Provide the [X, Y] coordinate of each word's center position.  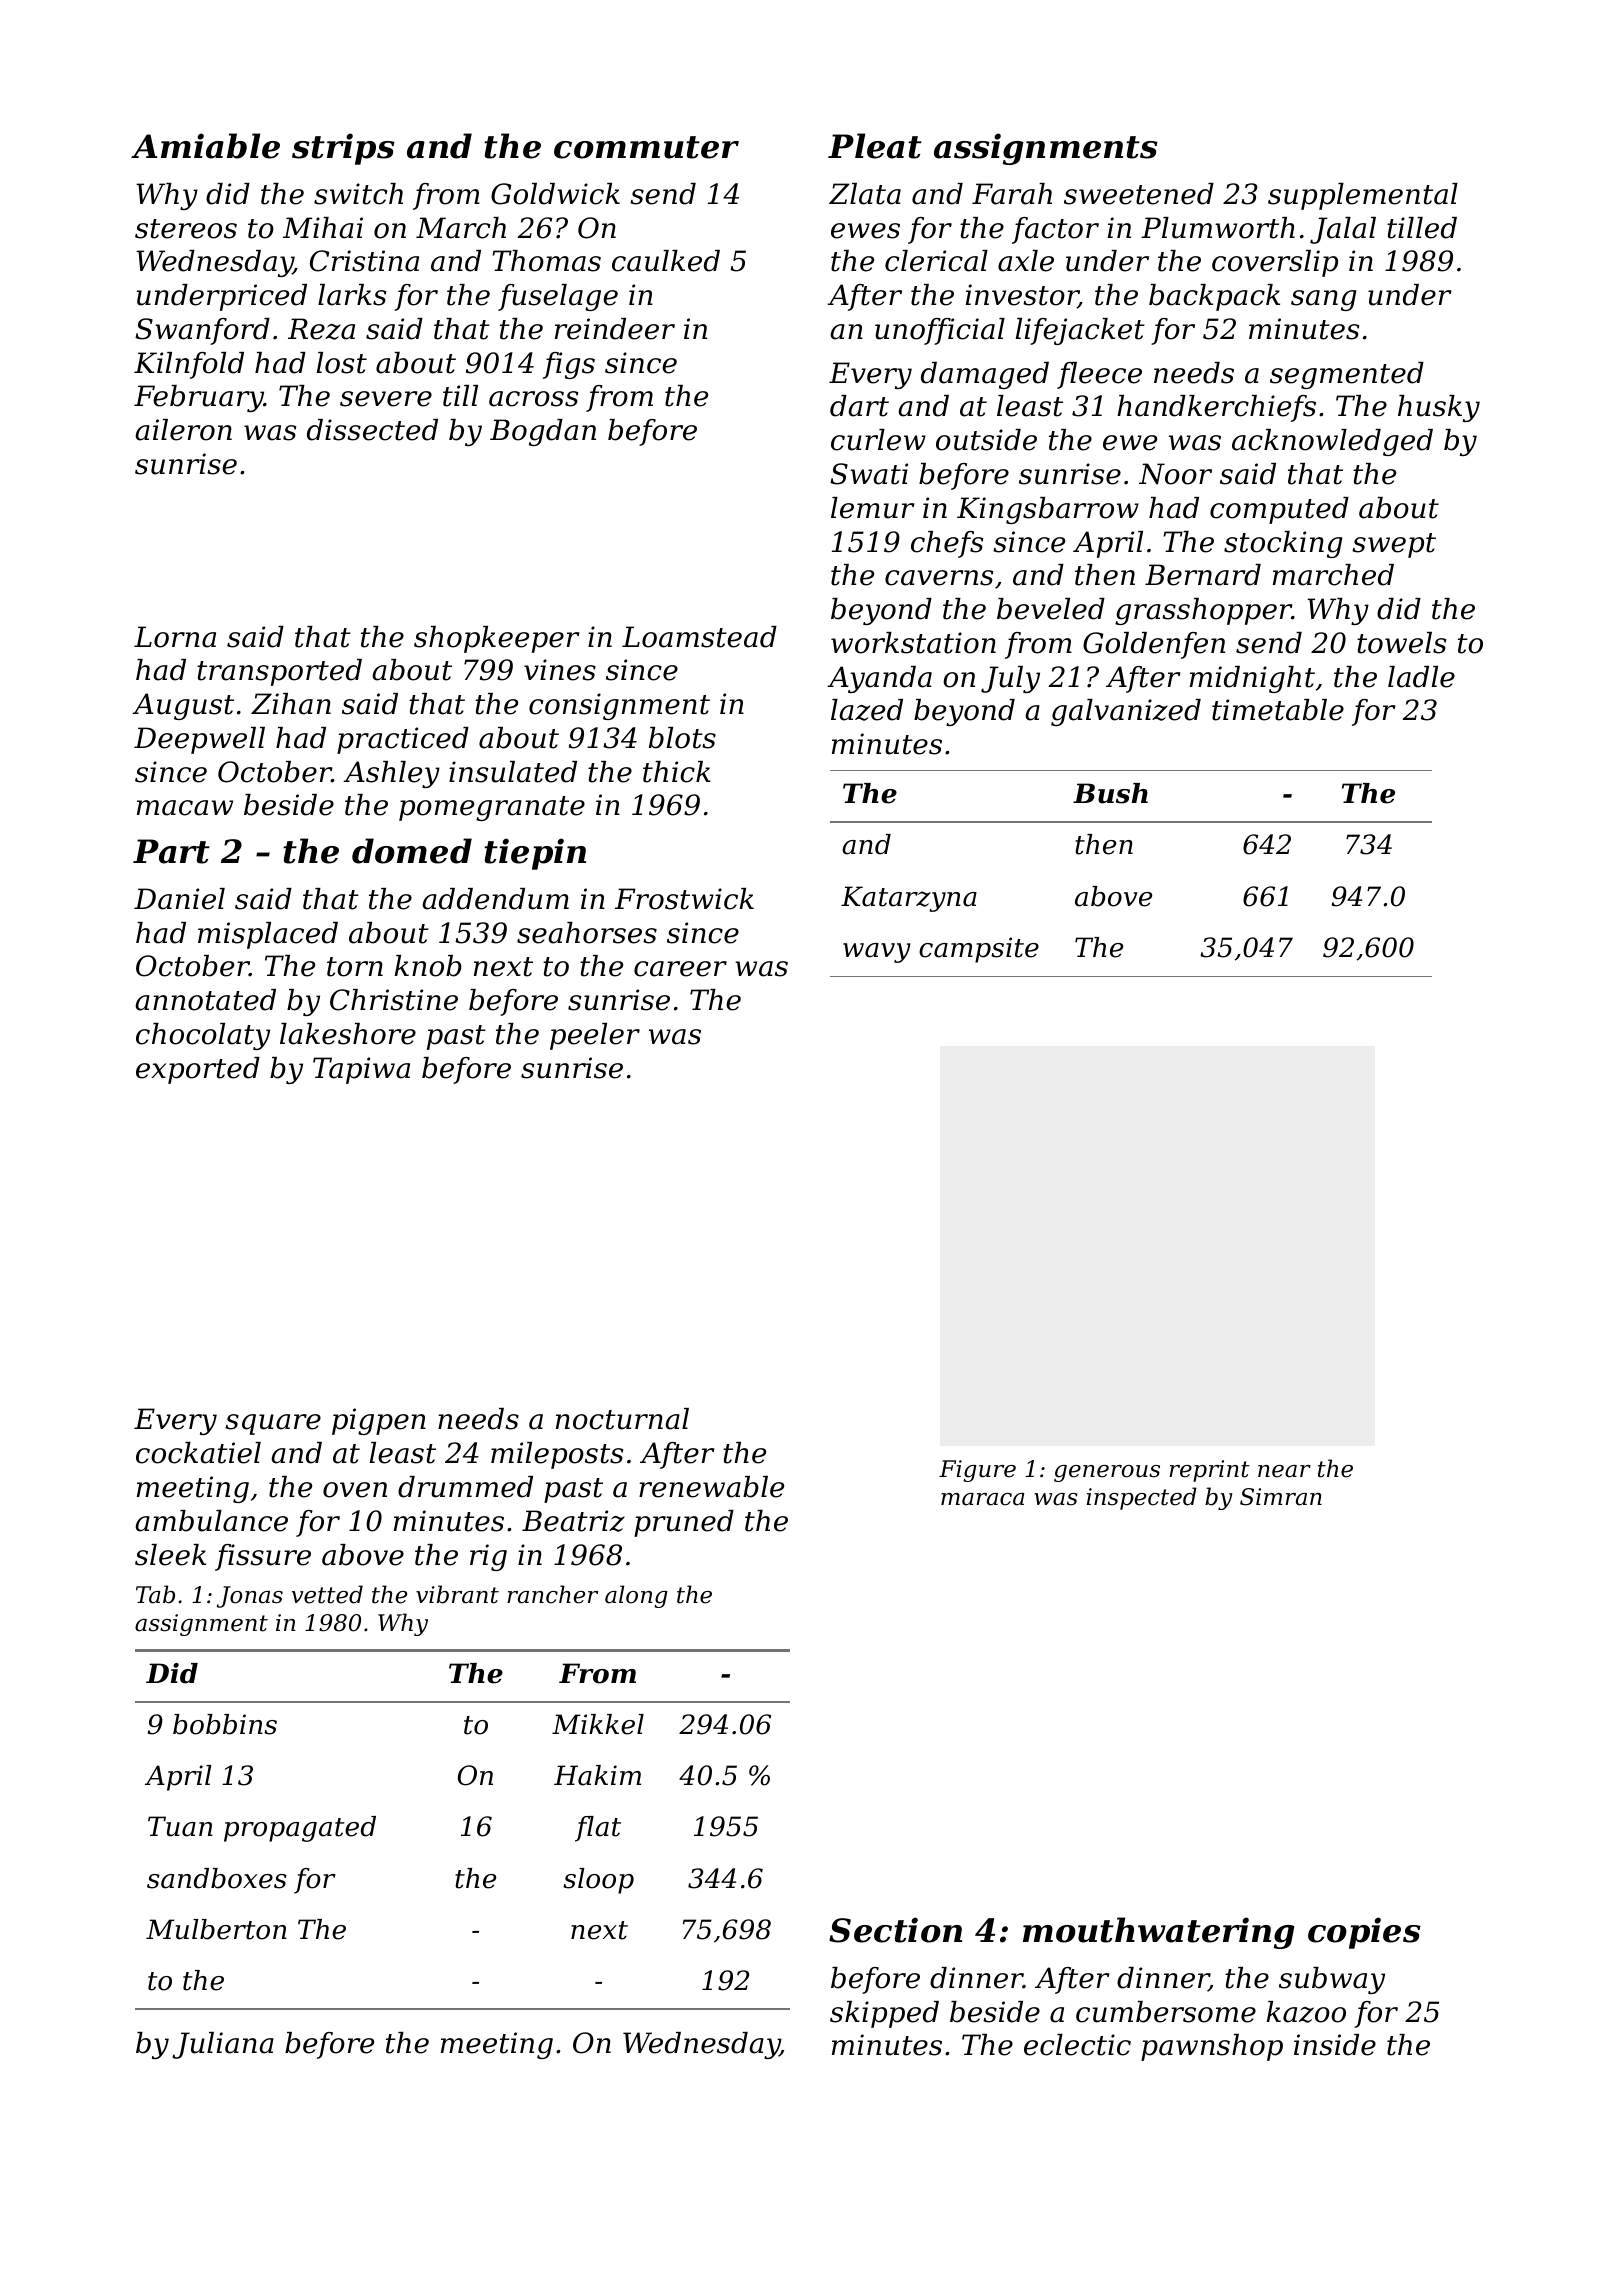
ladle [1421, 677]
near [1284, 1471]
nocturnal [622, 1419]
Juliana [223, 2045]
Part [171, 851]
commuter [646, 147]
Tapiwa [361, 1070]
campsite [979, 950]
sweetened [1139, 194]
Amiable [205, 146]
